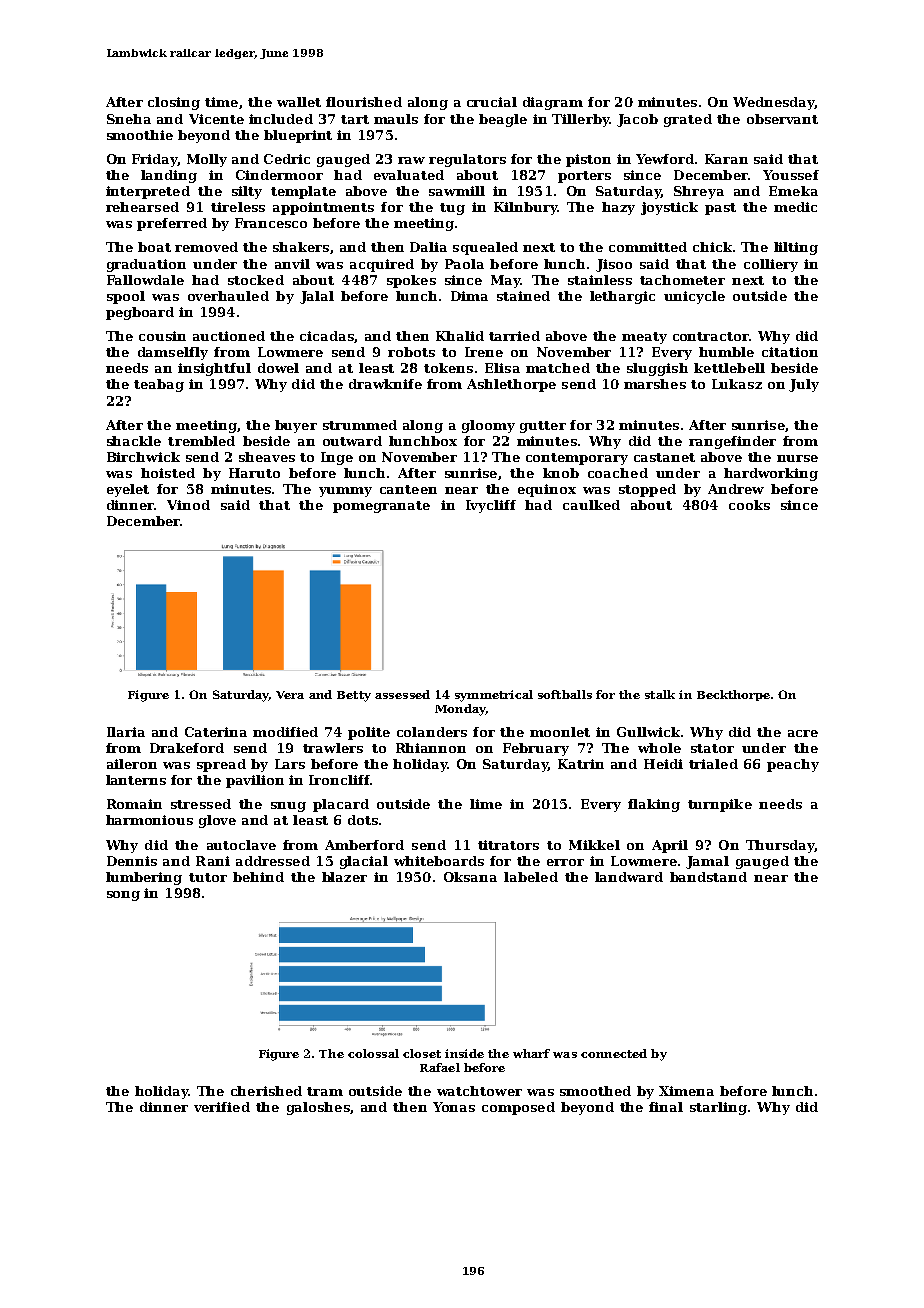 The width and height of the screenshot is (924, 1308). What do you see at coordinates (660, 694) in the screenshot?
I see `stalk` at bounding box center [660, 694].
